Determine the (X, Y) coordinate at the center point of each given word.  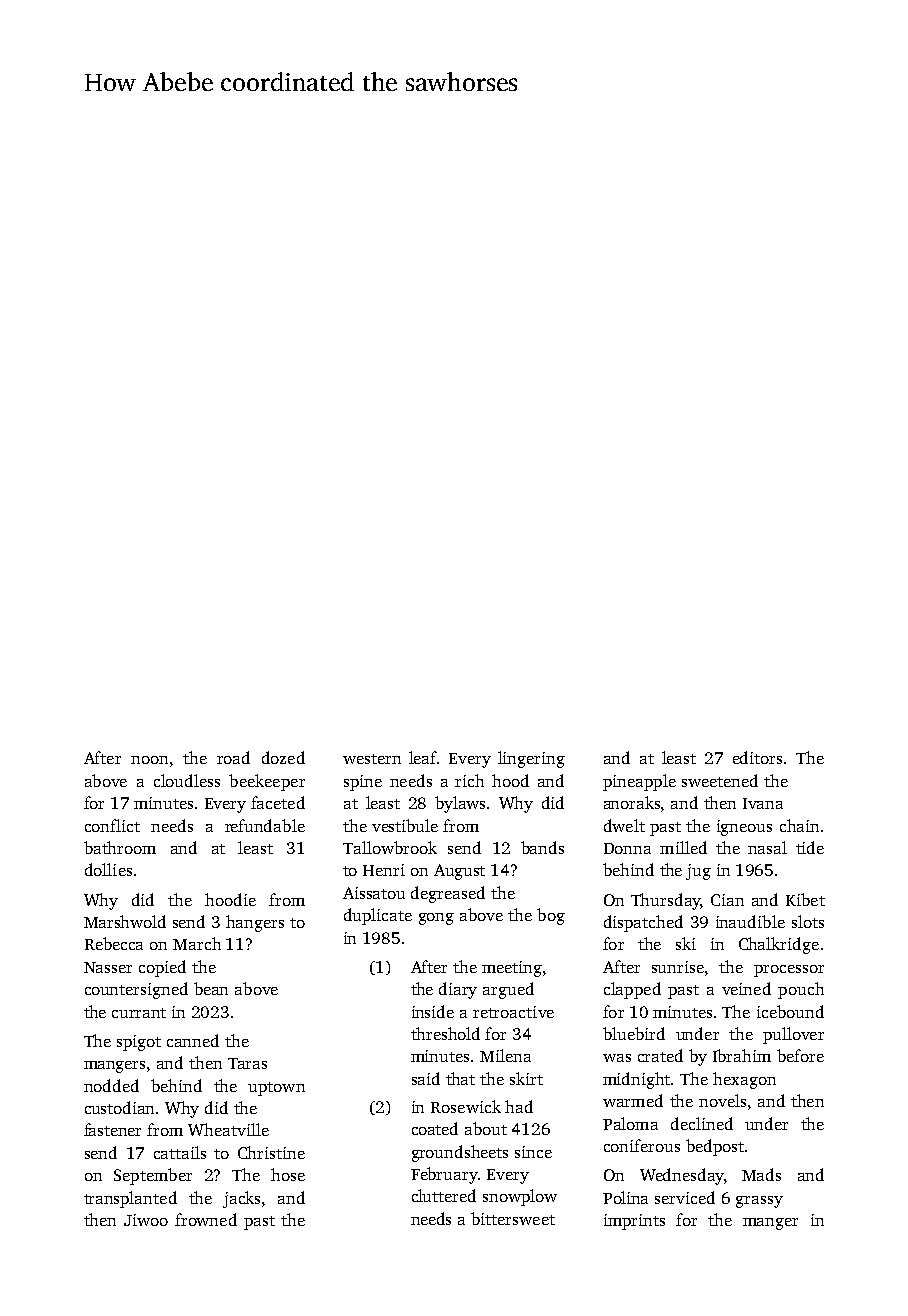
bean (211, 988)
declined (702, 1123)
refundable (265, 825)
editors (757, 757)
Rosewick (466, 1106)
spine (363, 783)
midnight (637, 1080)
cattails (180, 1152)
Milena (505, 1055)
